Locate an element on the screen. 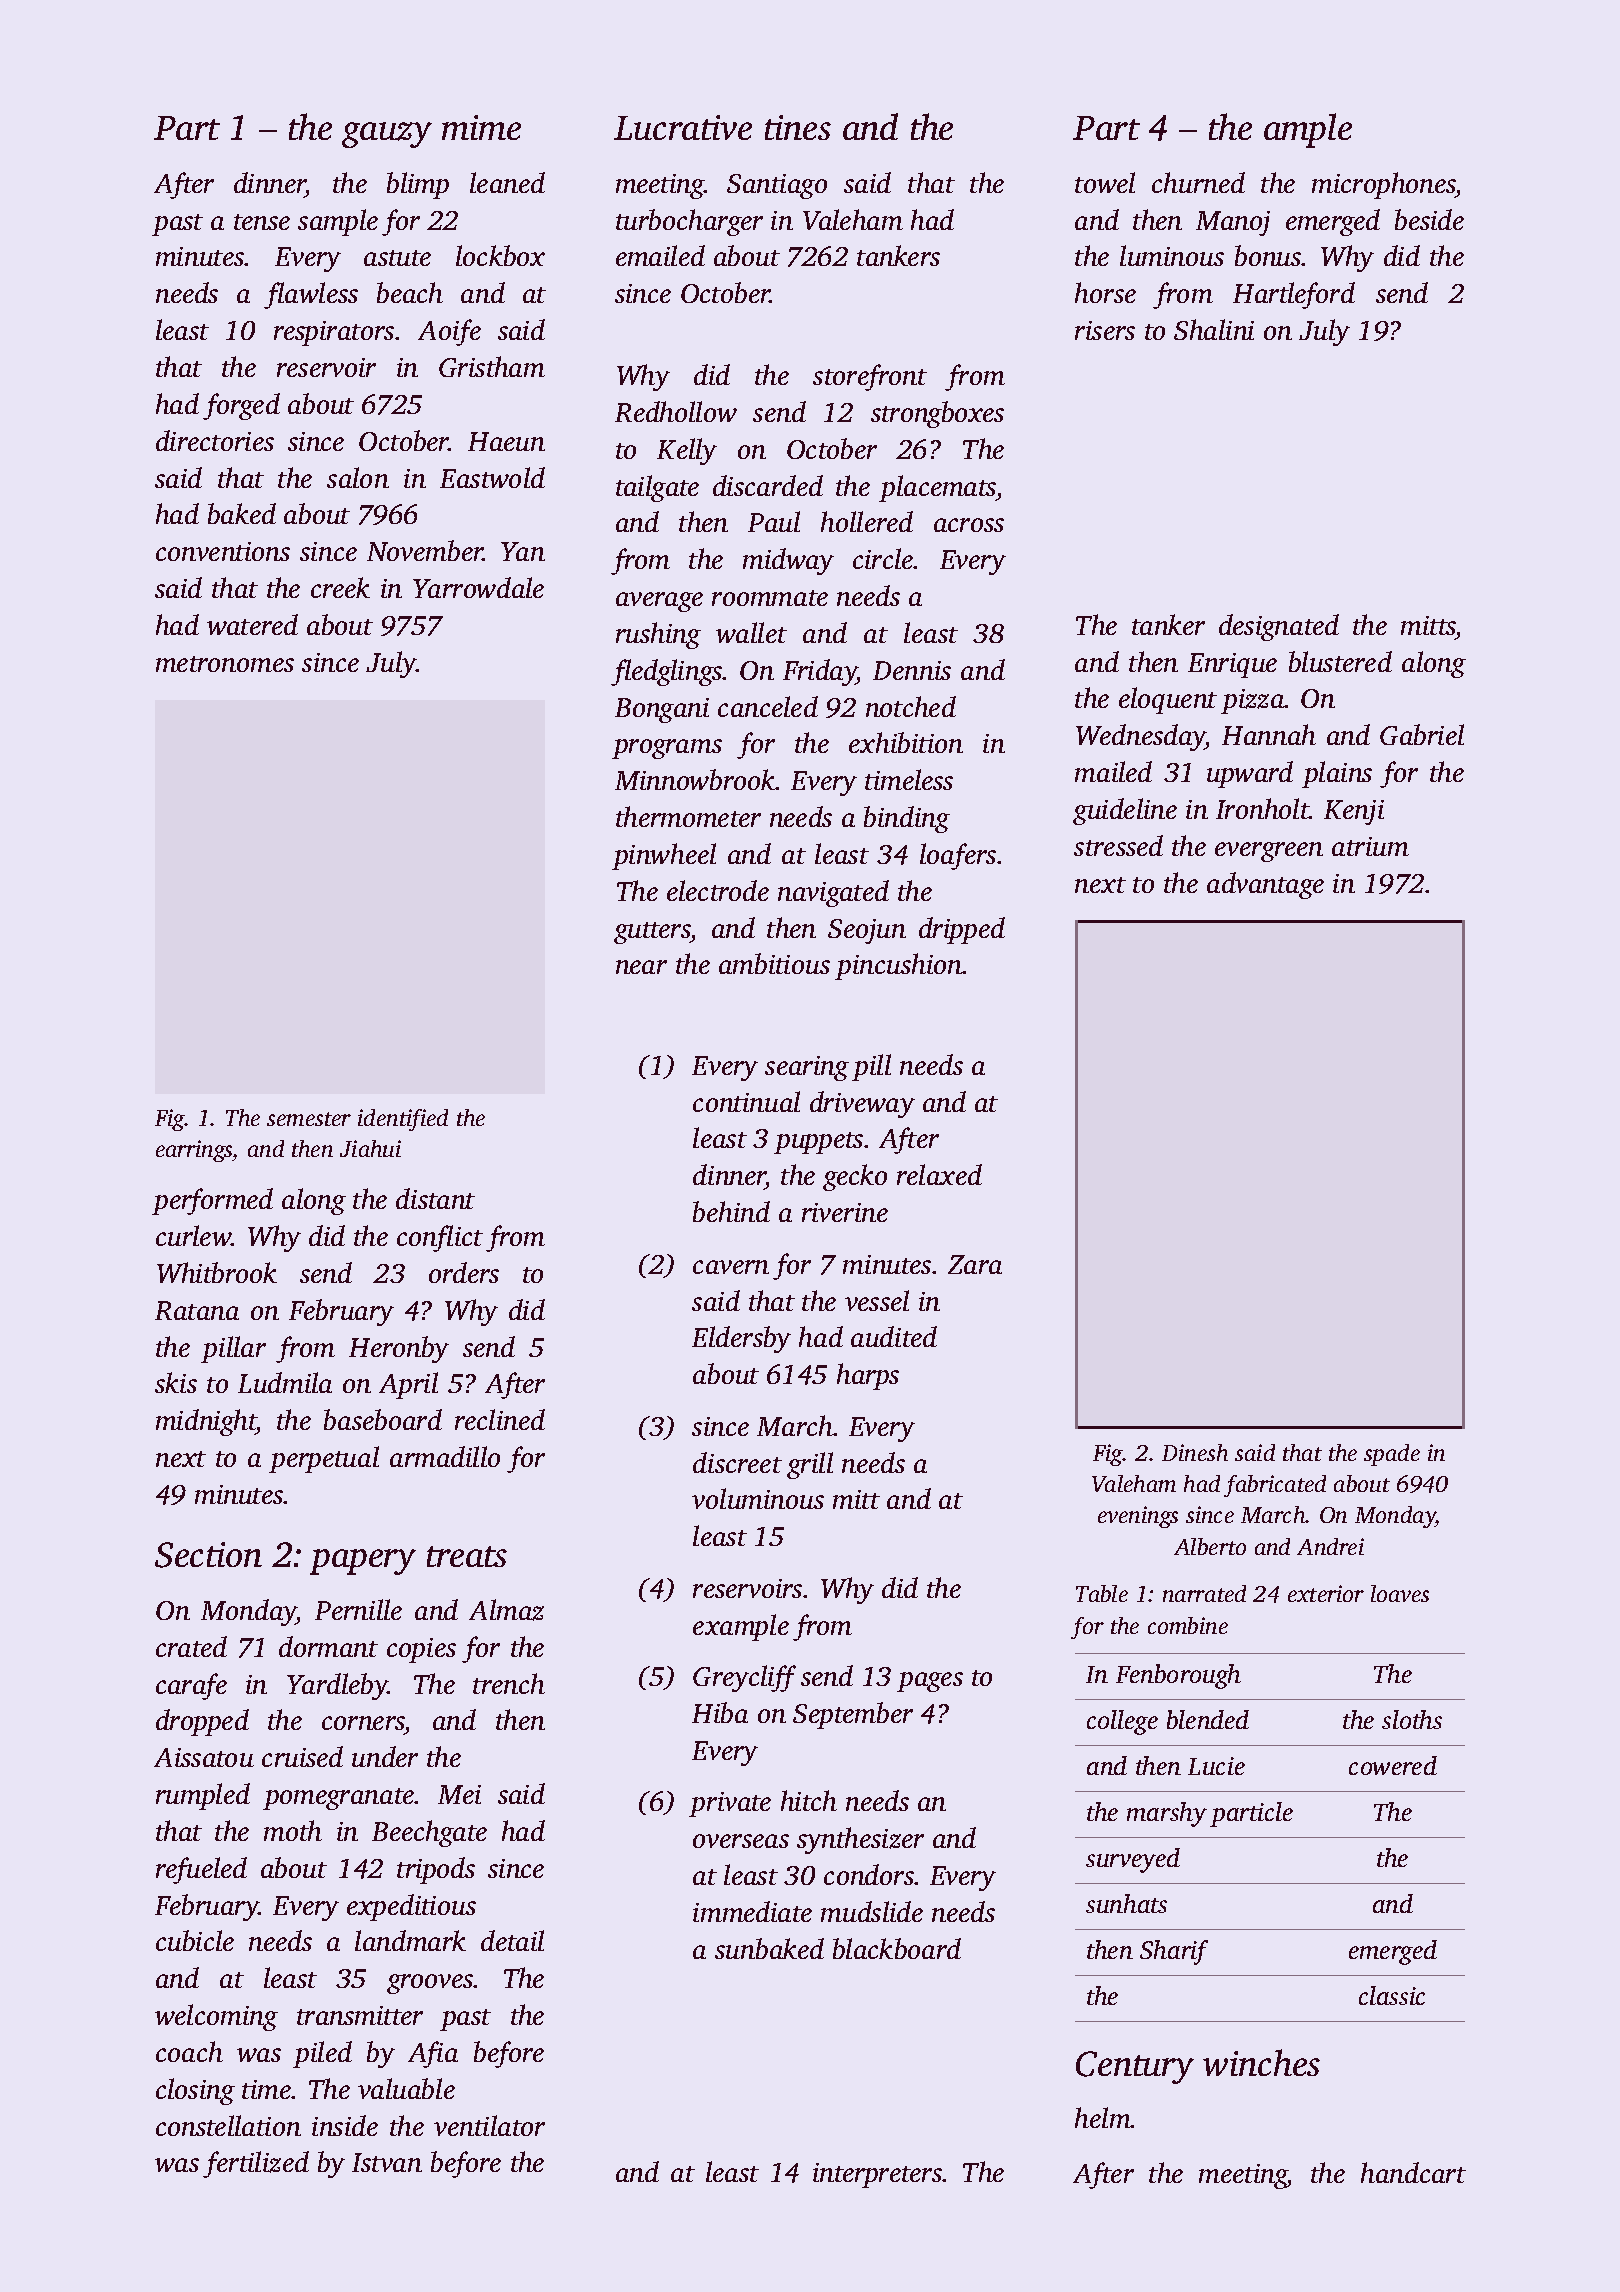  Redhollow is located at coordinates (676, 411).
